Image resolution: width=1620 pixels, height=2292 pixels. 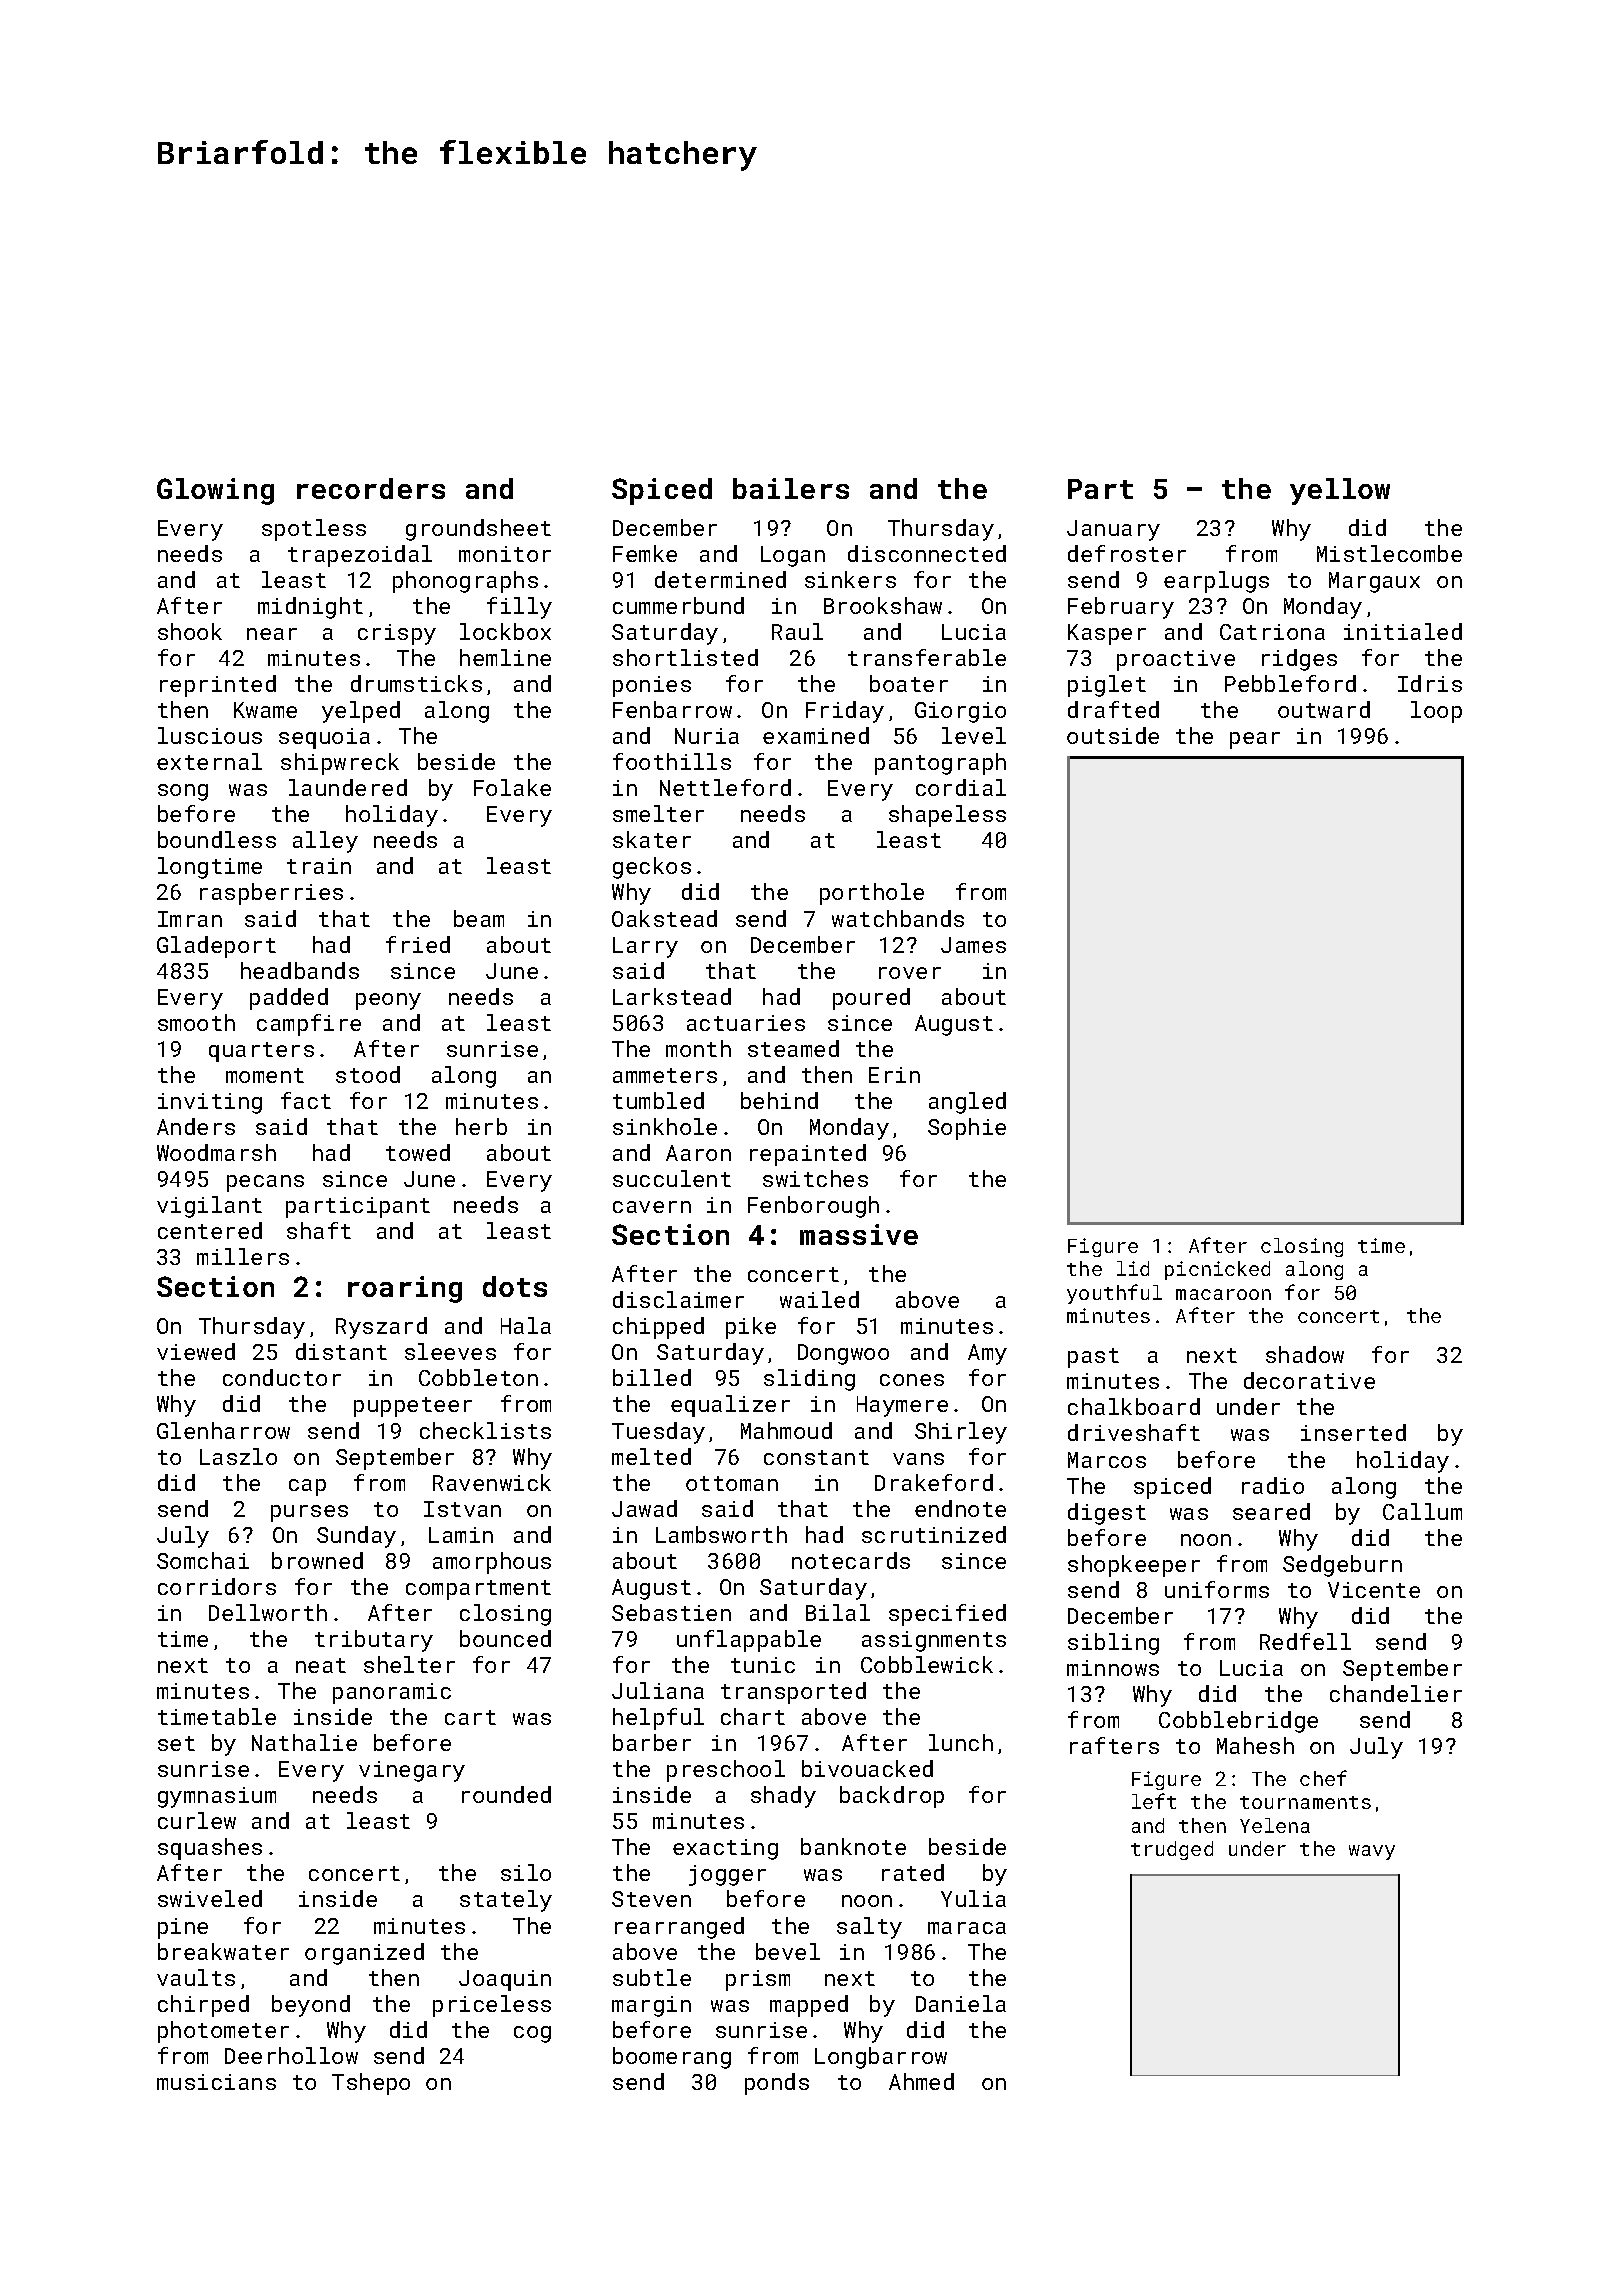 What do you see at coordinates (196, 1022) in the document?
I see `smooth` at bounding box center [196, 1022].
